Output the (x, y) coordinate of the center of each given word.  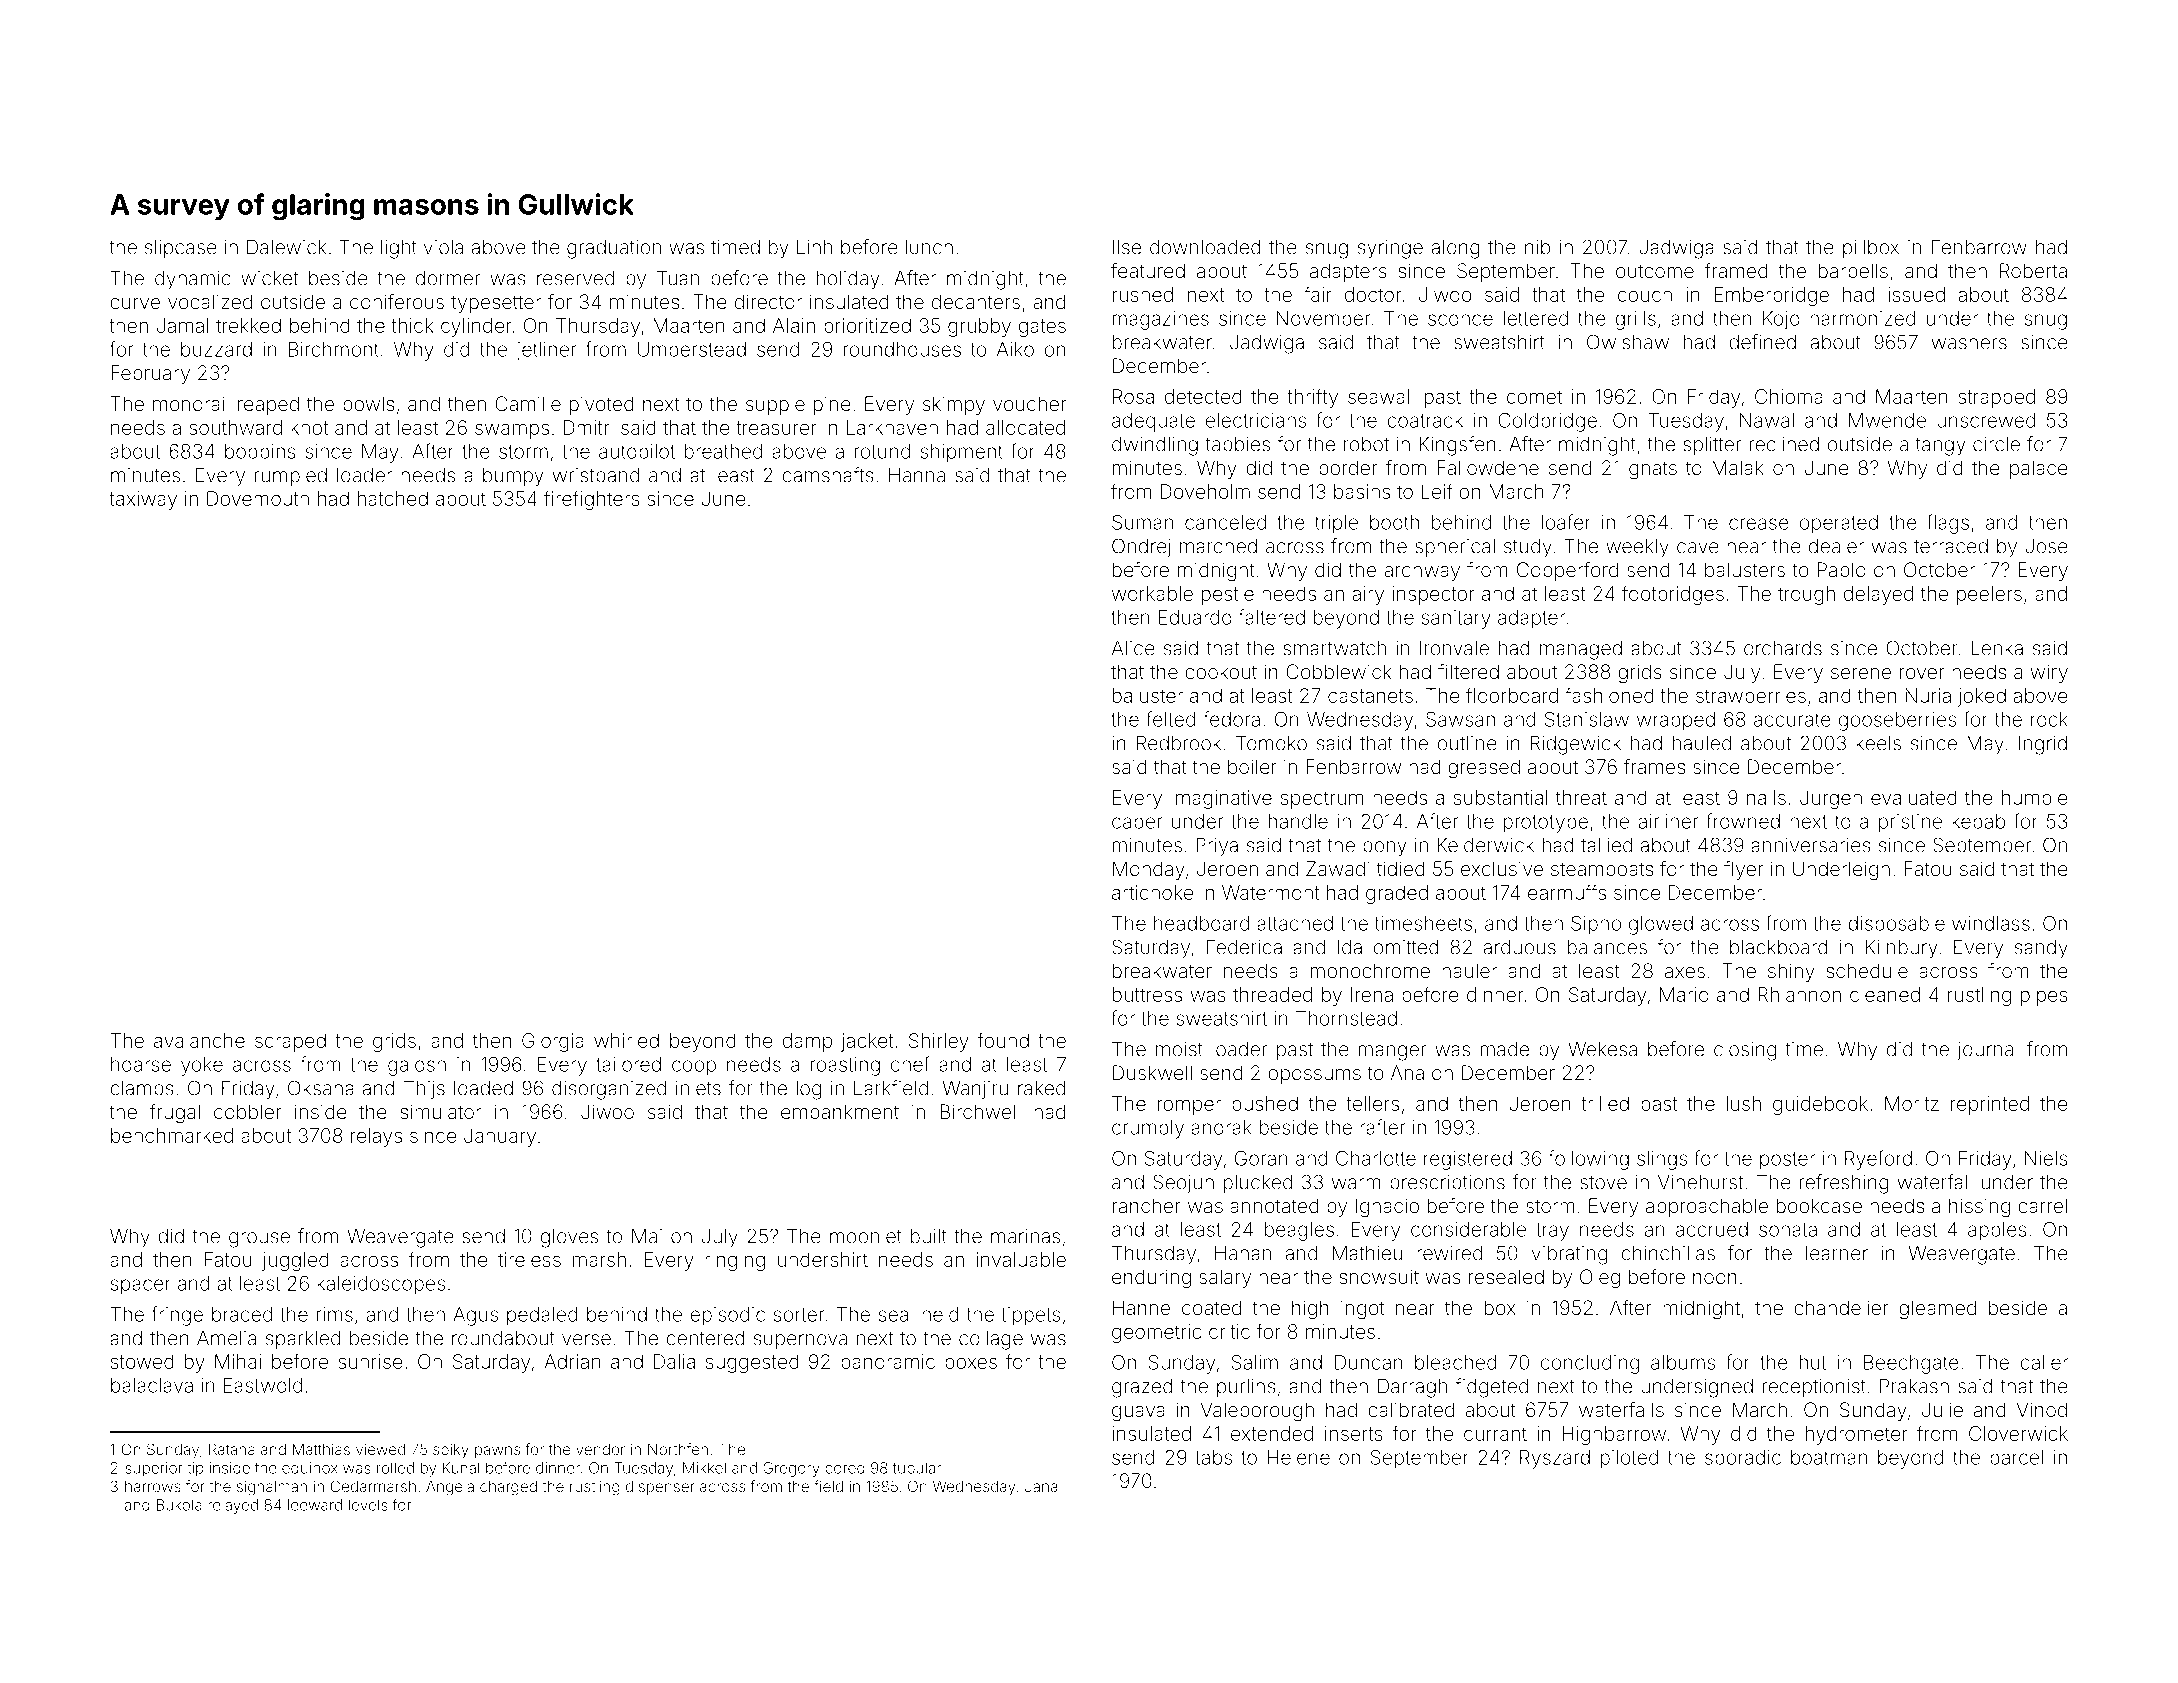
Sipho (1596, 925)
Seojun (1183, 1183)
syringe (1390, 249)
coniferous (397, 301)
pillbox (1871, 249)
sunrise (370, 1361)
